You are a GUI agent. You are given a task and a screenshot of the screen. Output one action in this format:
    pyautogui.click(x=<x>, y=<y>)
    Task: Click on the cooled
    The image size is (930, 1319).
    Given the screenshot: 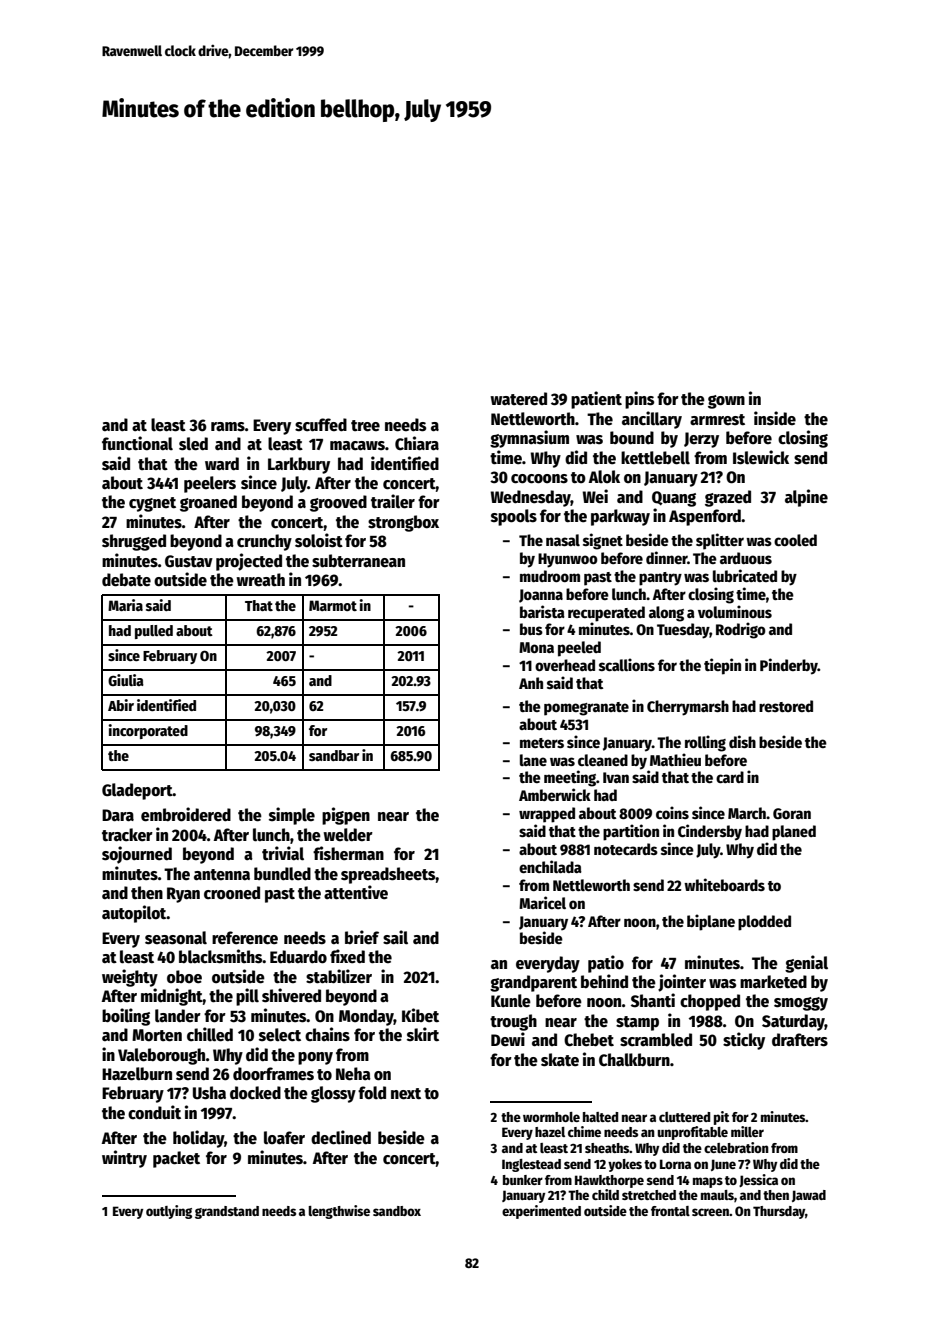 What is the action you would take?
    pyautogui.click(x=795, y=540)
